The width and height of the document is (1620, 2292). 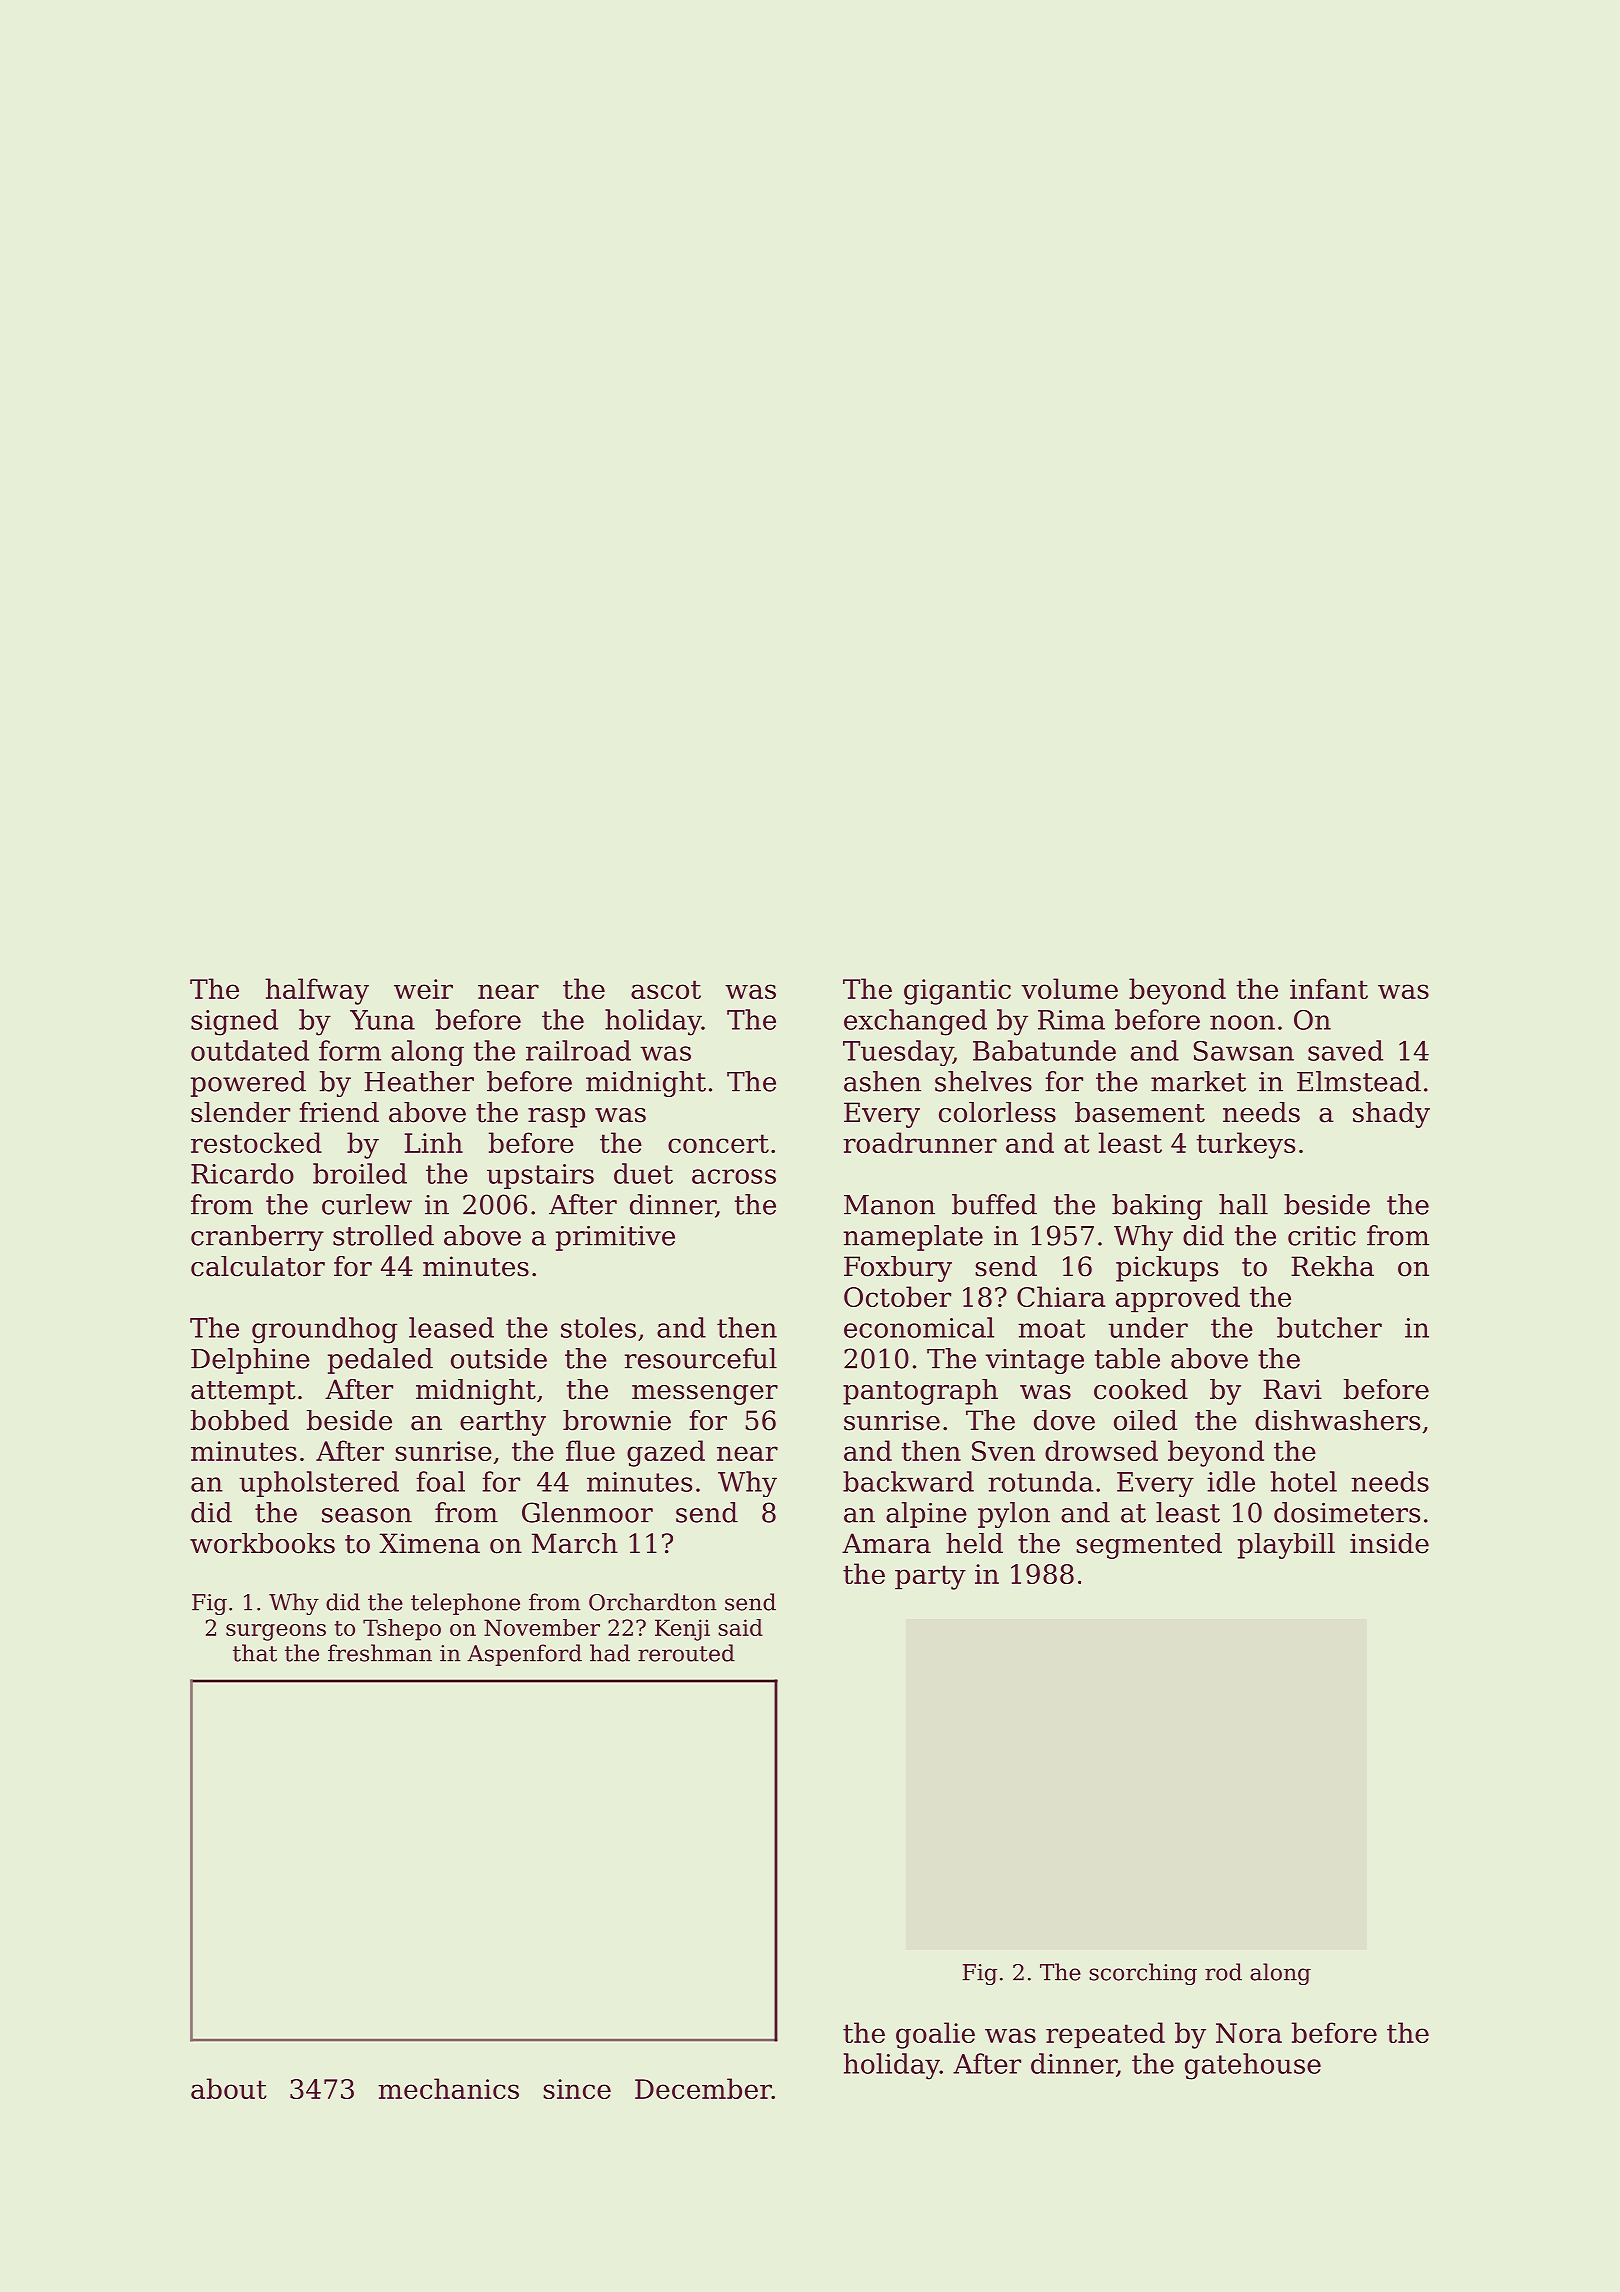 I want to click on volume, so click(x=1069, y=988).
